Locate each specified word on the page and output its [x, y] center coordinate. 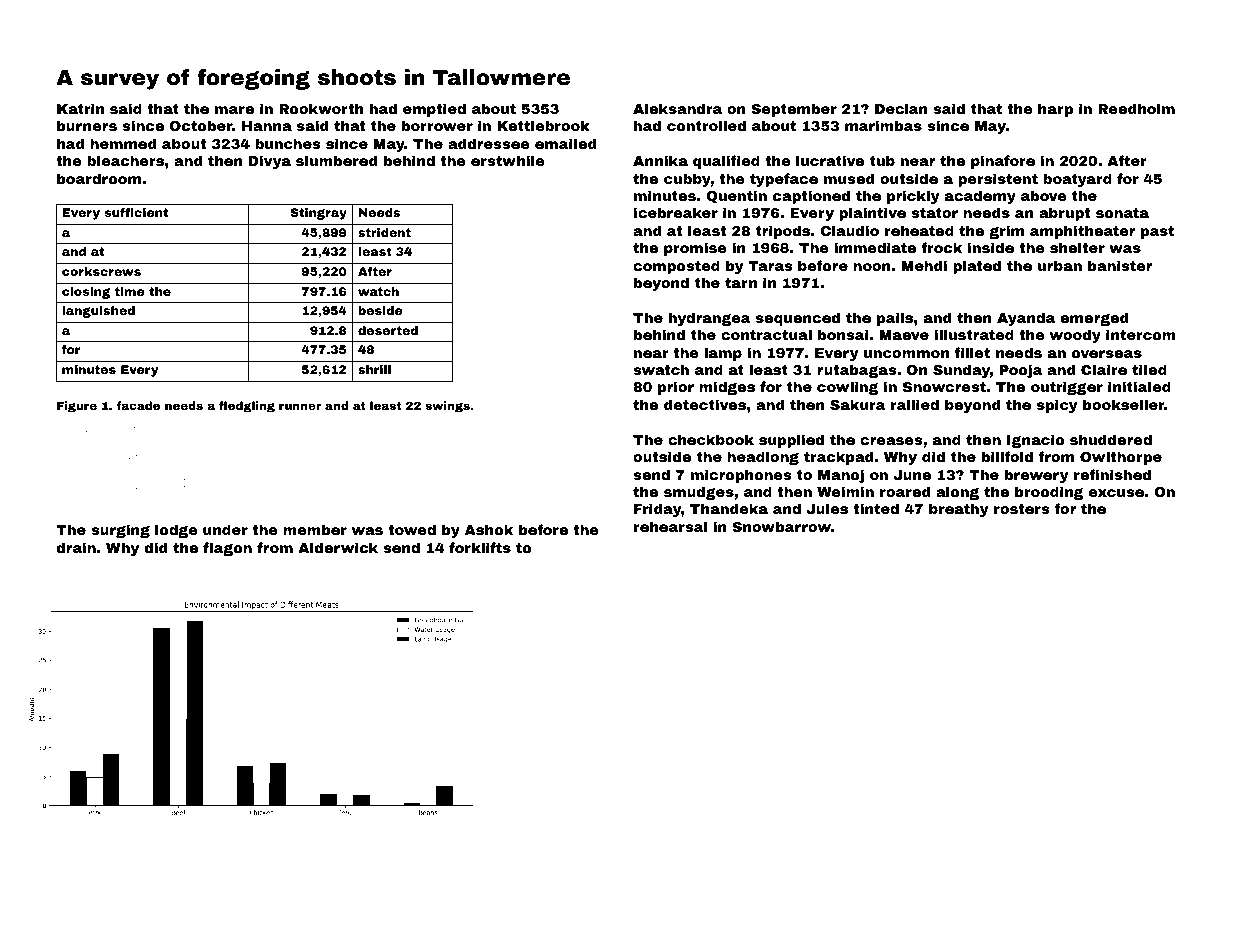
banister [1120, 265]
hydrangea [710, 319]
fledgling [247, 407]
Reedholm [1136, 108]
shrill [374, 369]
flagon [227, 549]
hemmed [123, 143]
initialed [1139, 386]
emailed [565, 143]
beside [381, 310]
